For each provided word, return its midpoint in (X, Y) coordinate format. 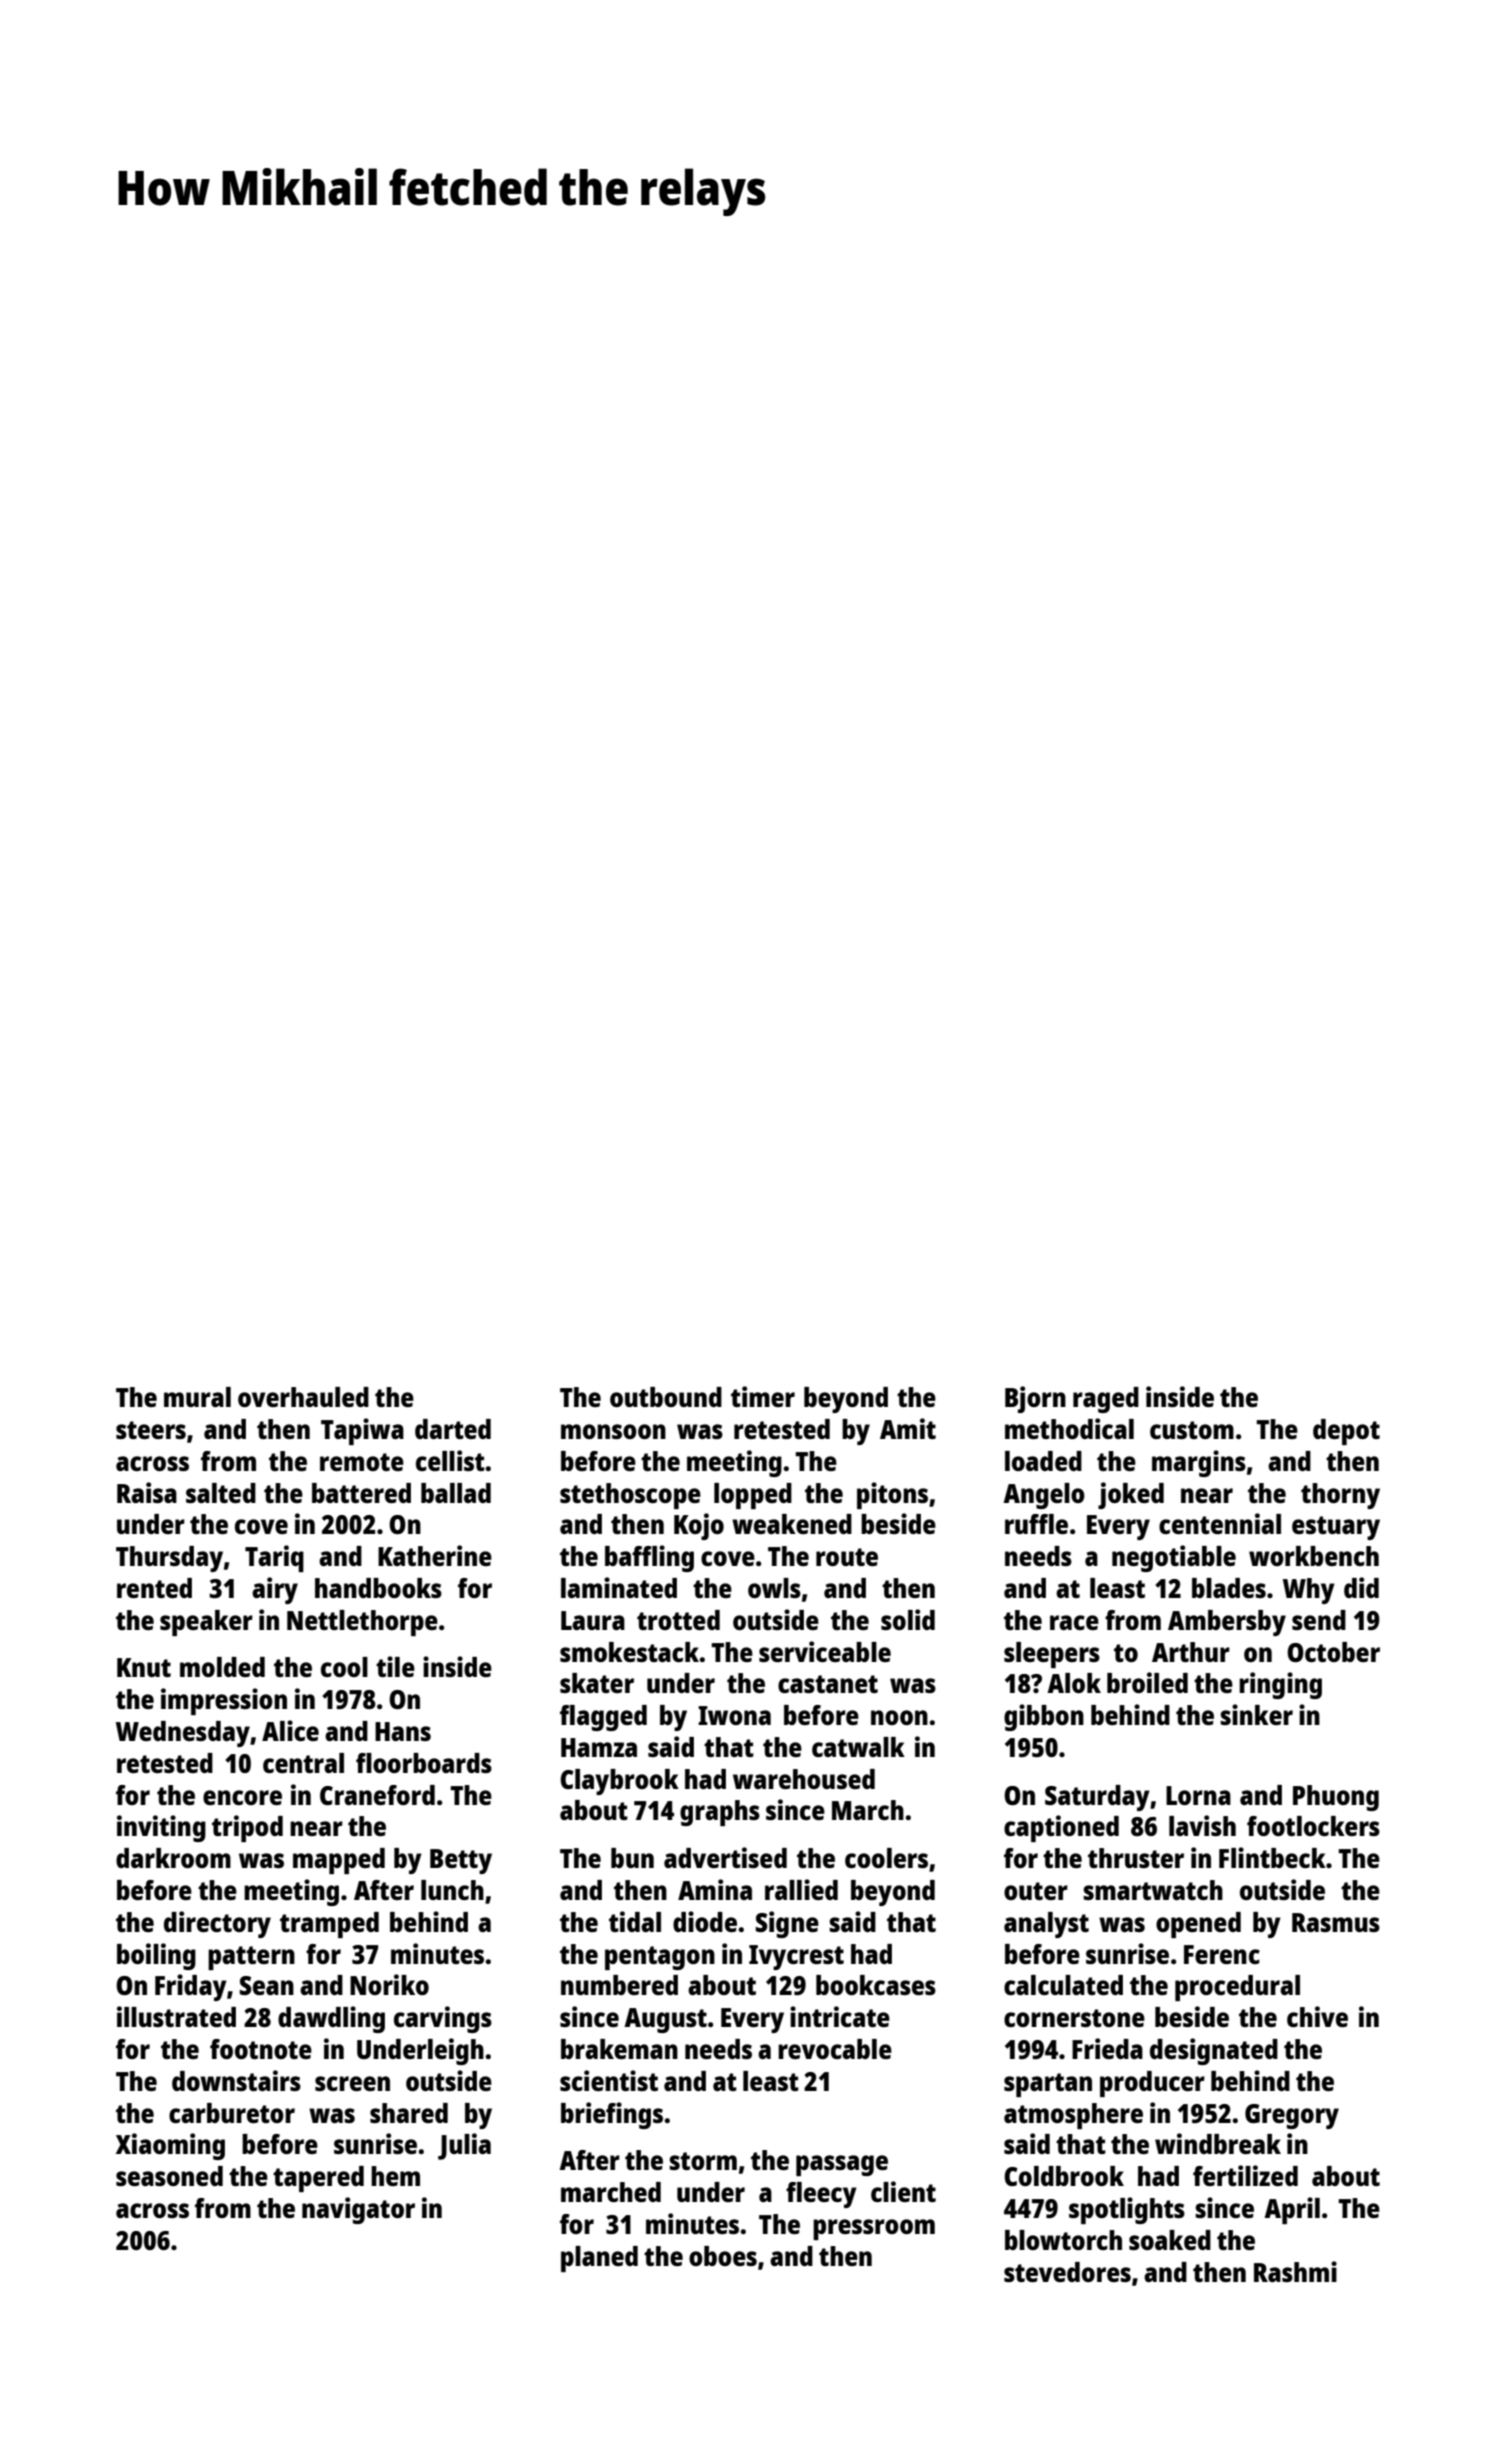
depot (1346, 1432)
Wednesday (183, 1734)
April (1292, 2210)
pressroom (874, 2229)
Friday (191, 1987)
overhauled (303, 1397)
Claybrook (619, 1782)
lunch (452, 1890)
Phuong (1336, 1798)
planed (599, 2259)
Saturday (1097, 1798)
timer (763, 1396)
